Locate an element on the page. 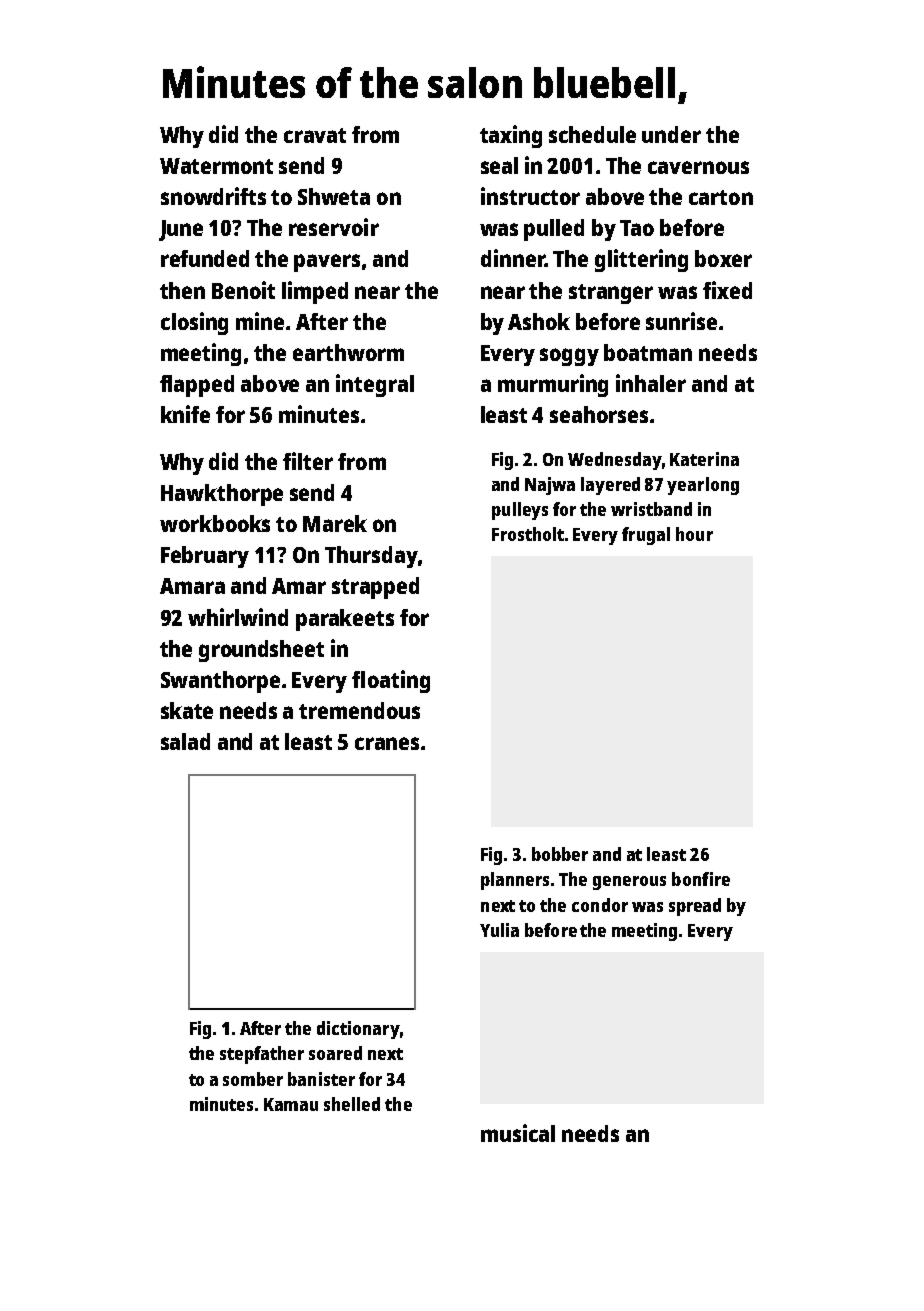 The width and height of the image is (924, 1311). earthworm is located at coordinates (348, 352).
